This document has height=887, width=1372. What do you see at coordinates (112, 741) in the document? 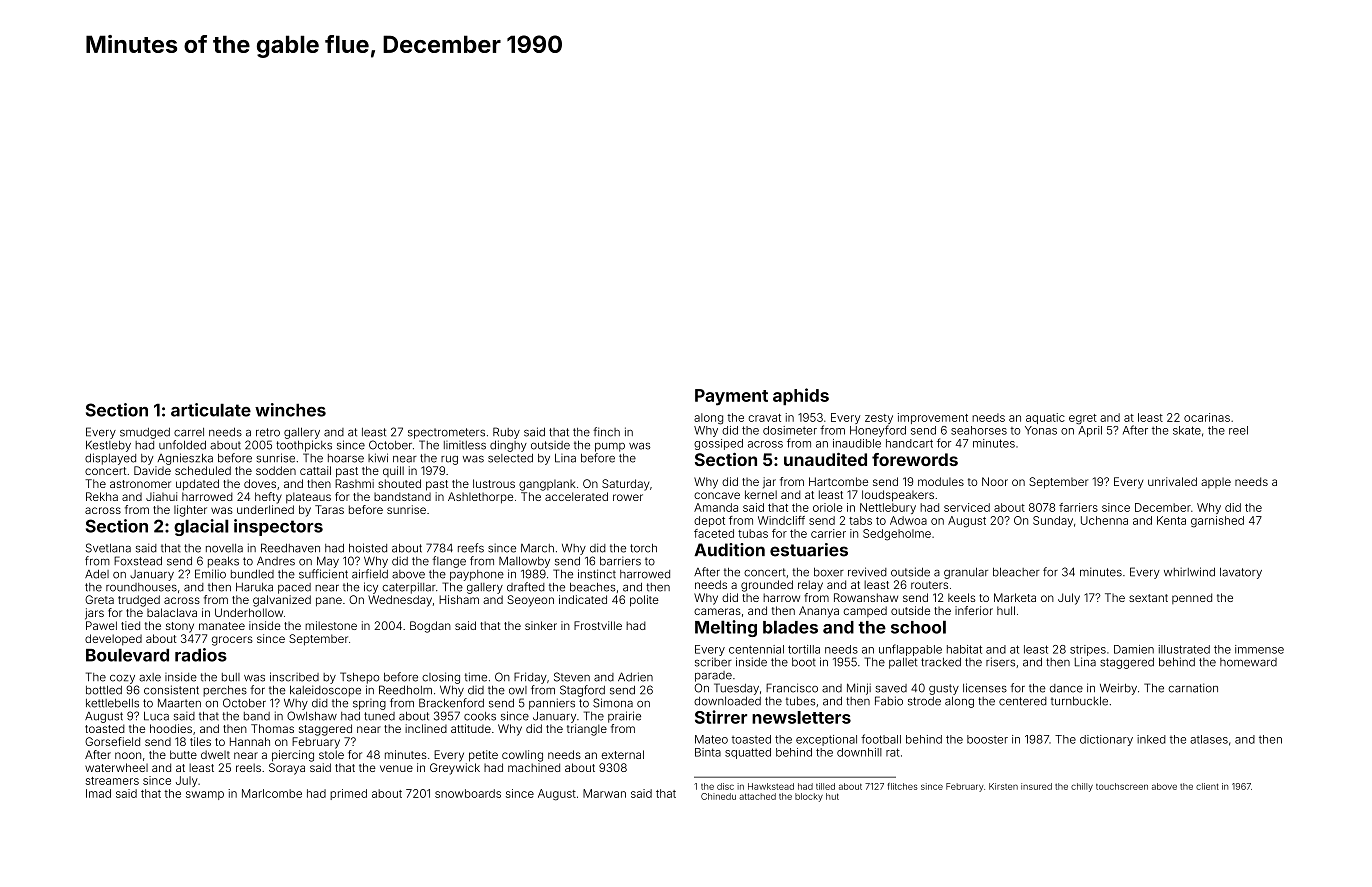
I see `Gorsefield` at bounding box center [112, 741].
